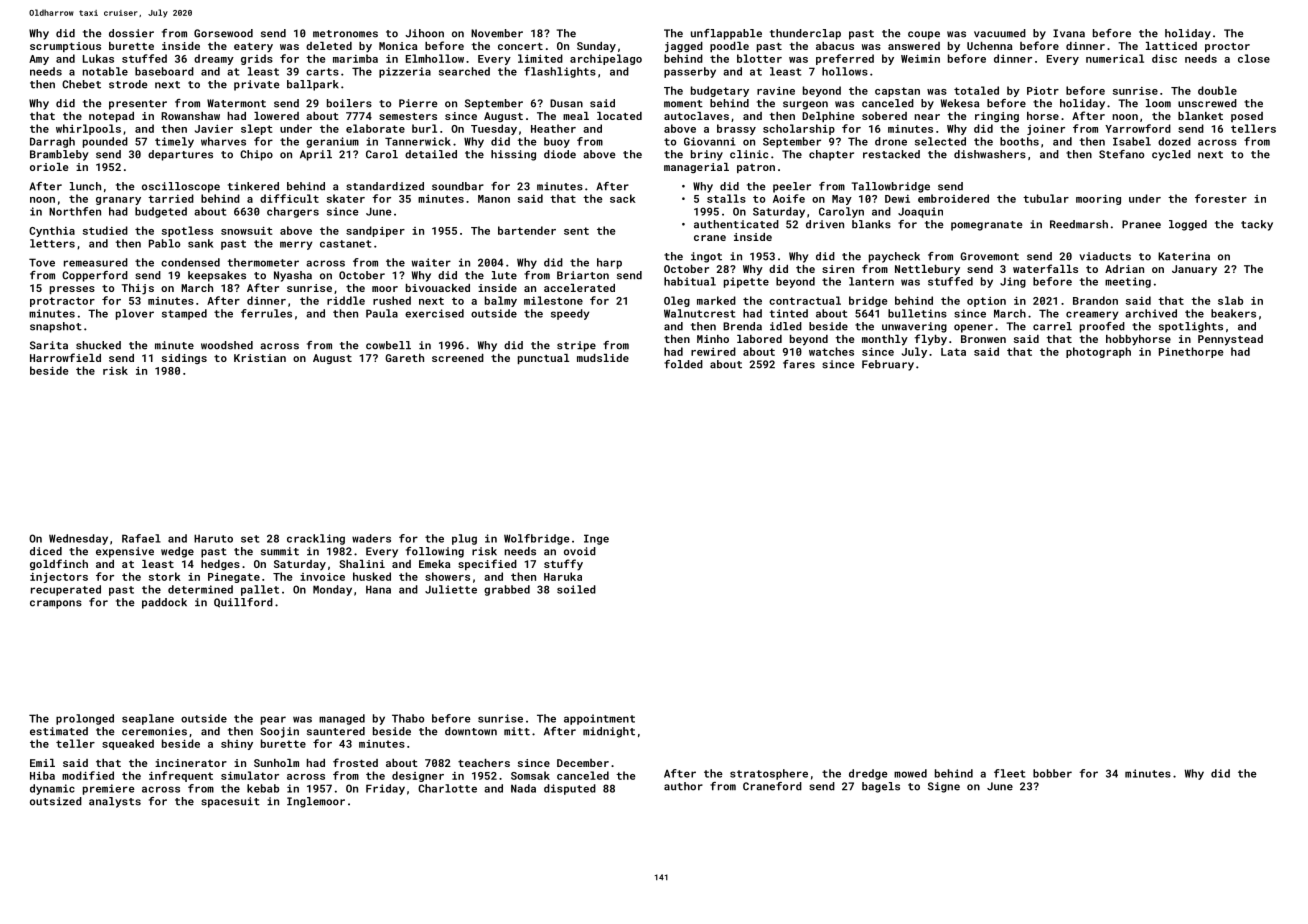  What do you see at coordinates (1184, 256) in the screenshot?
I see `Katerina` at bounding box center [1184, 256].
